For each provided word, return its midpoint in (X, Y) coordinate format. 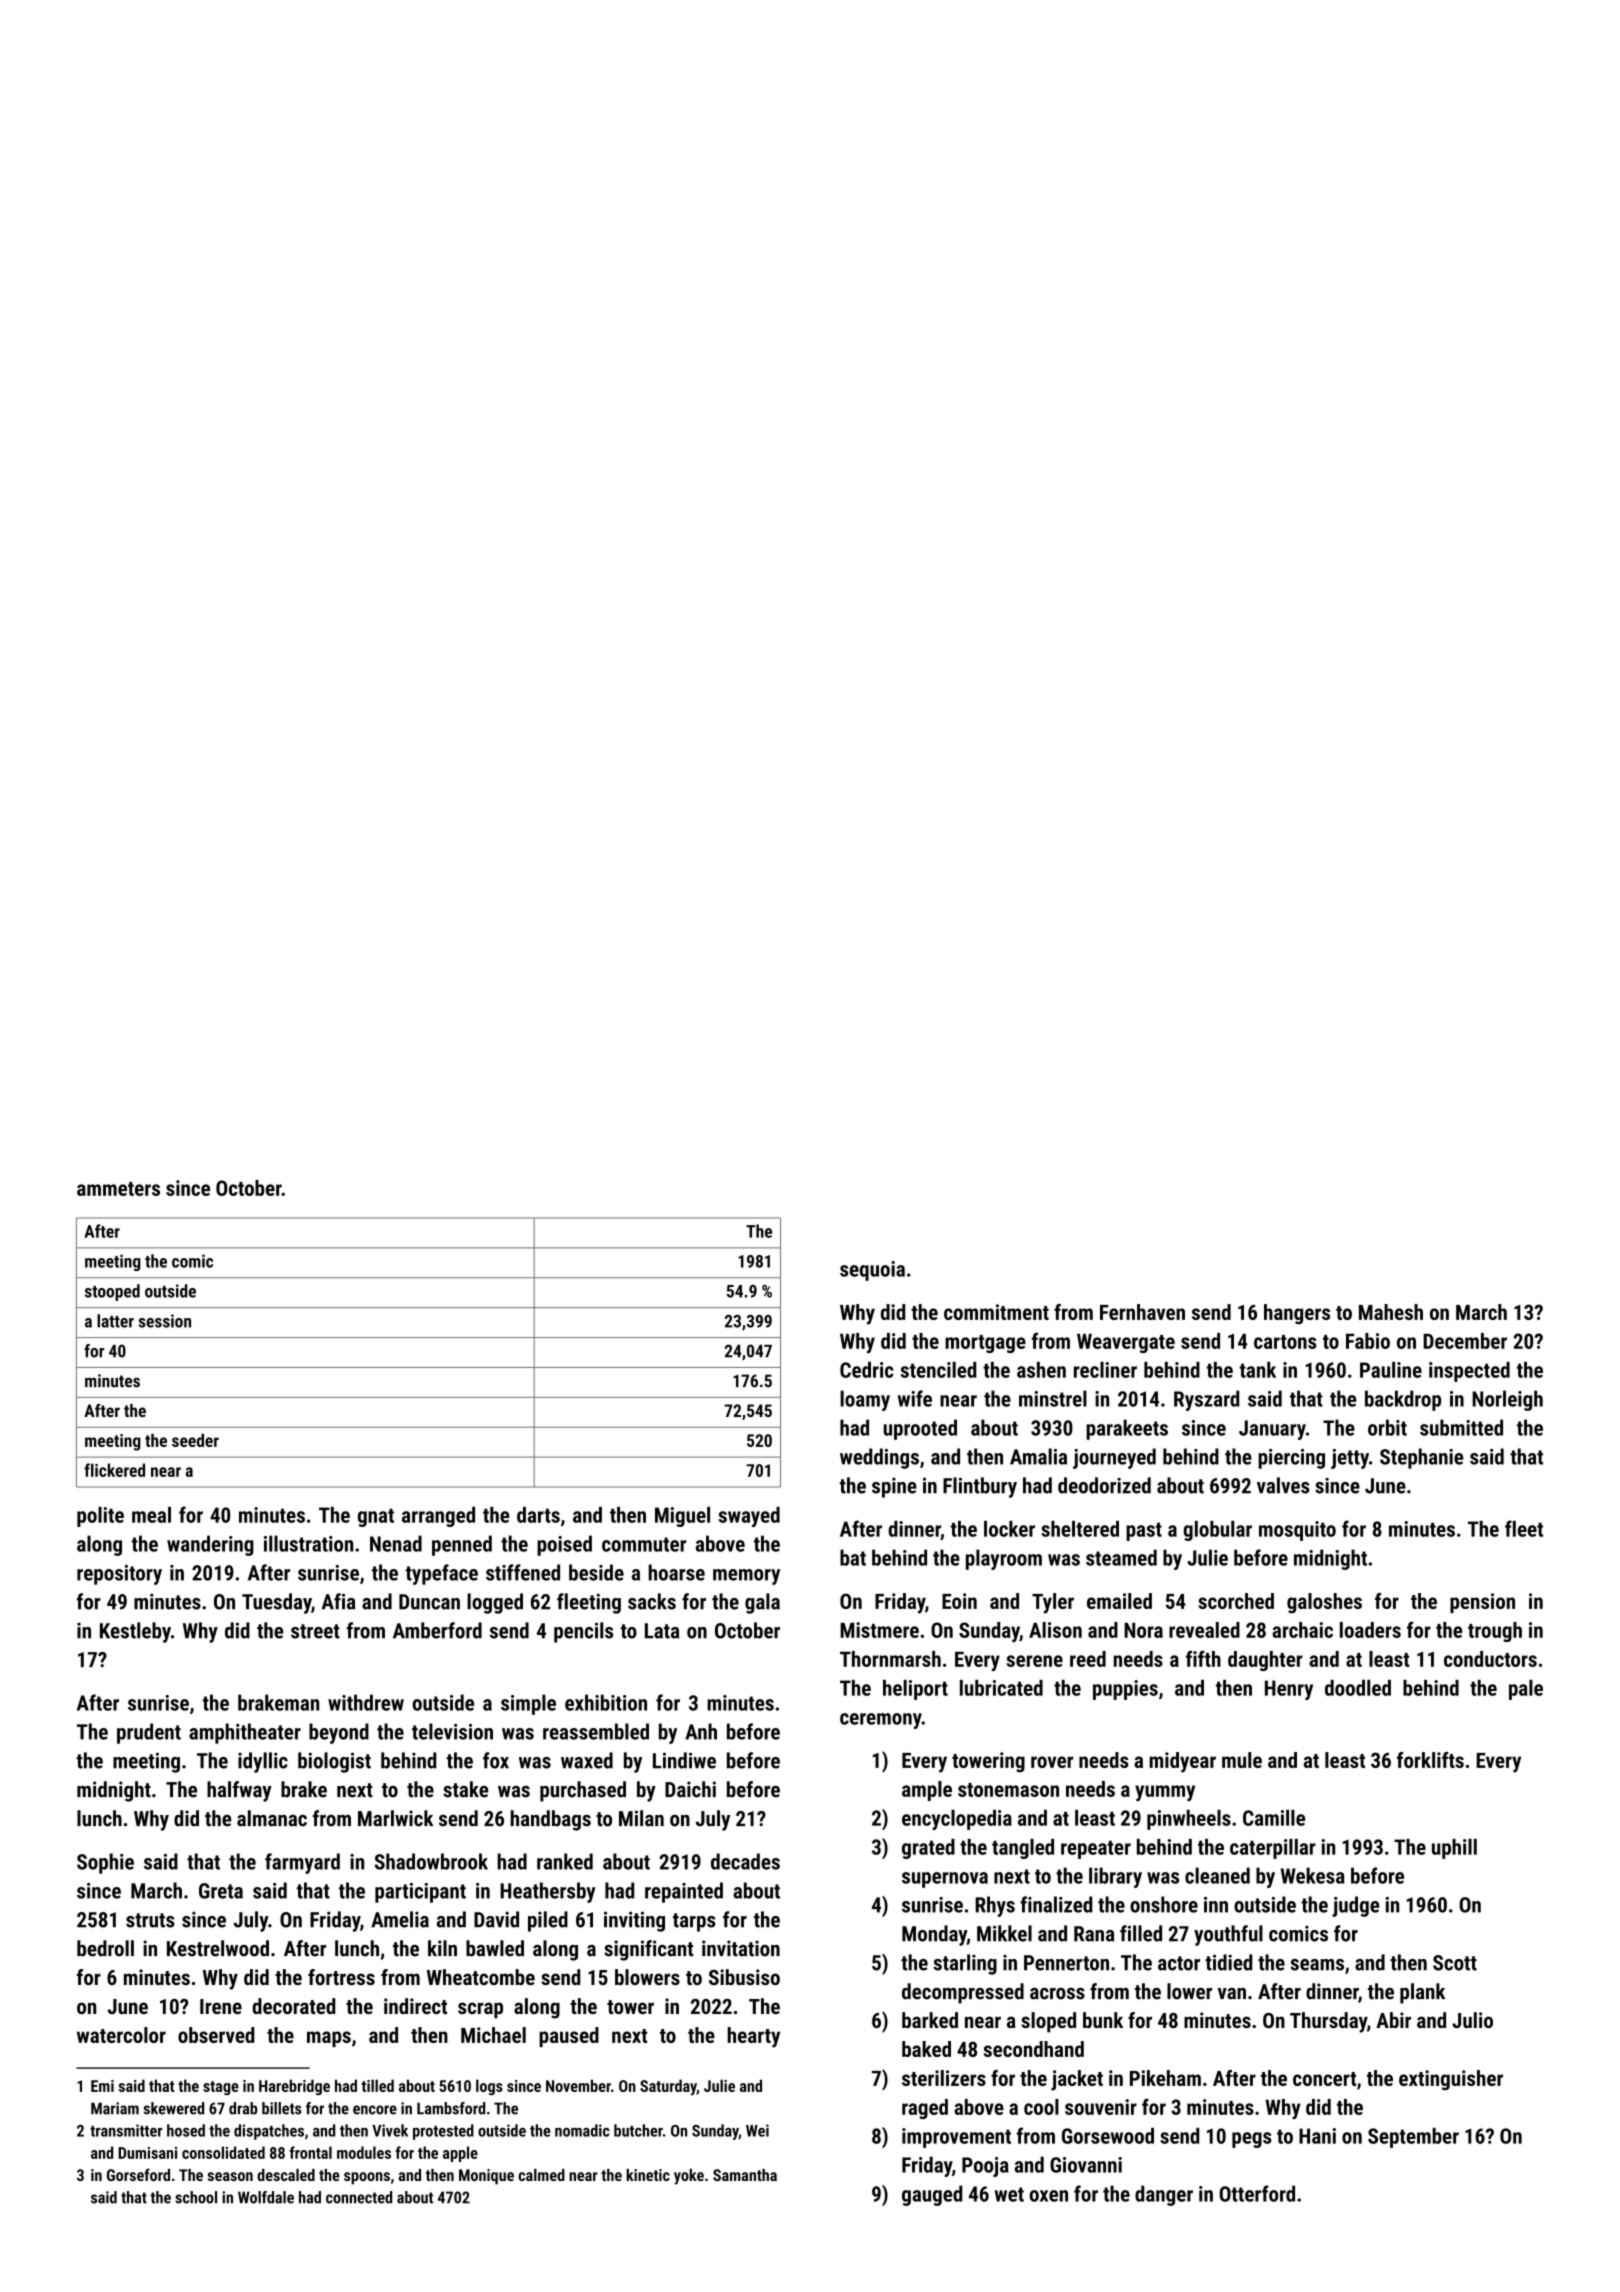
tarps (694, 1922)
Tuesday (276, 1603)
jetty (1350, 1459)
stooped (112, 1292)
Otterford (1257, 2193)
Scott (1455, 1963)
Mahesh (1391, 1312)
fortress (341, 1977)
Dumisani (147, 2153)
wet (1009, 2194)
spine (894, 1487)
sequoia (872, 1271)
